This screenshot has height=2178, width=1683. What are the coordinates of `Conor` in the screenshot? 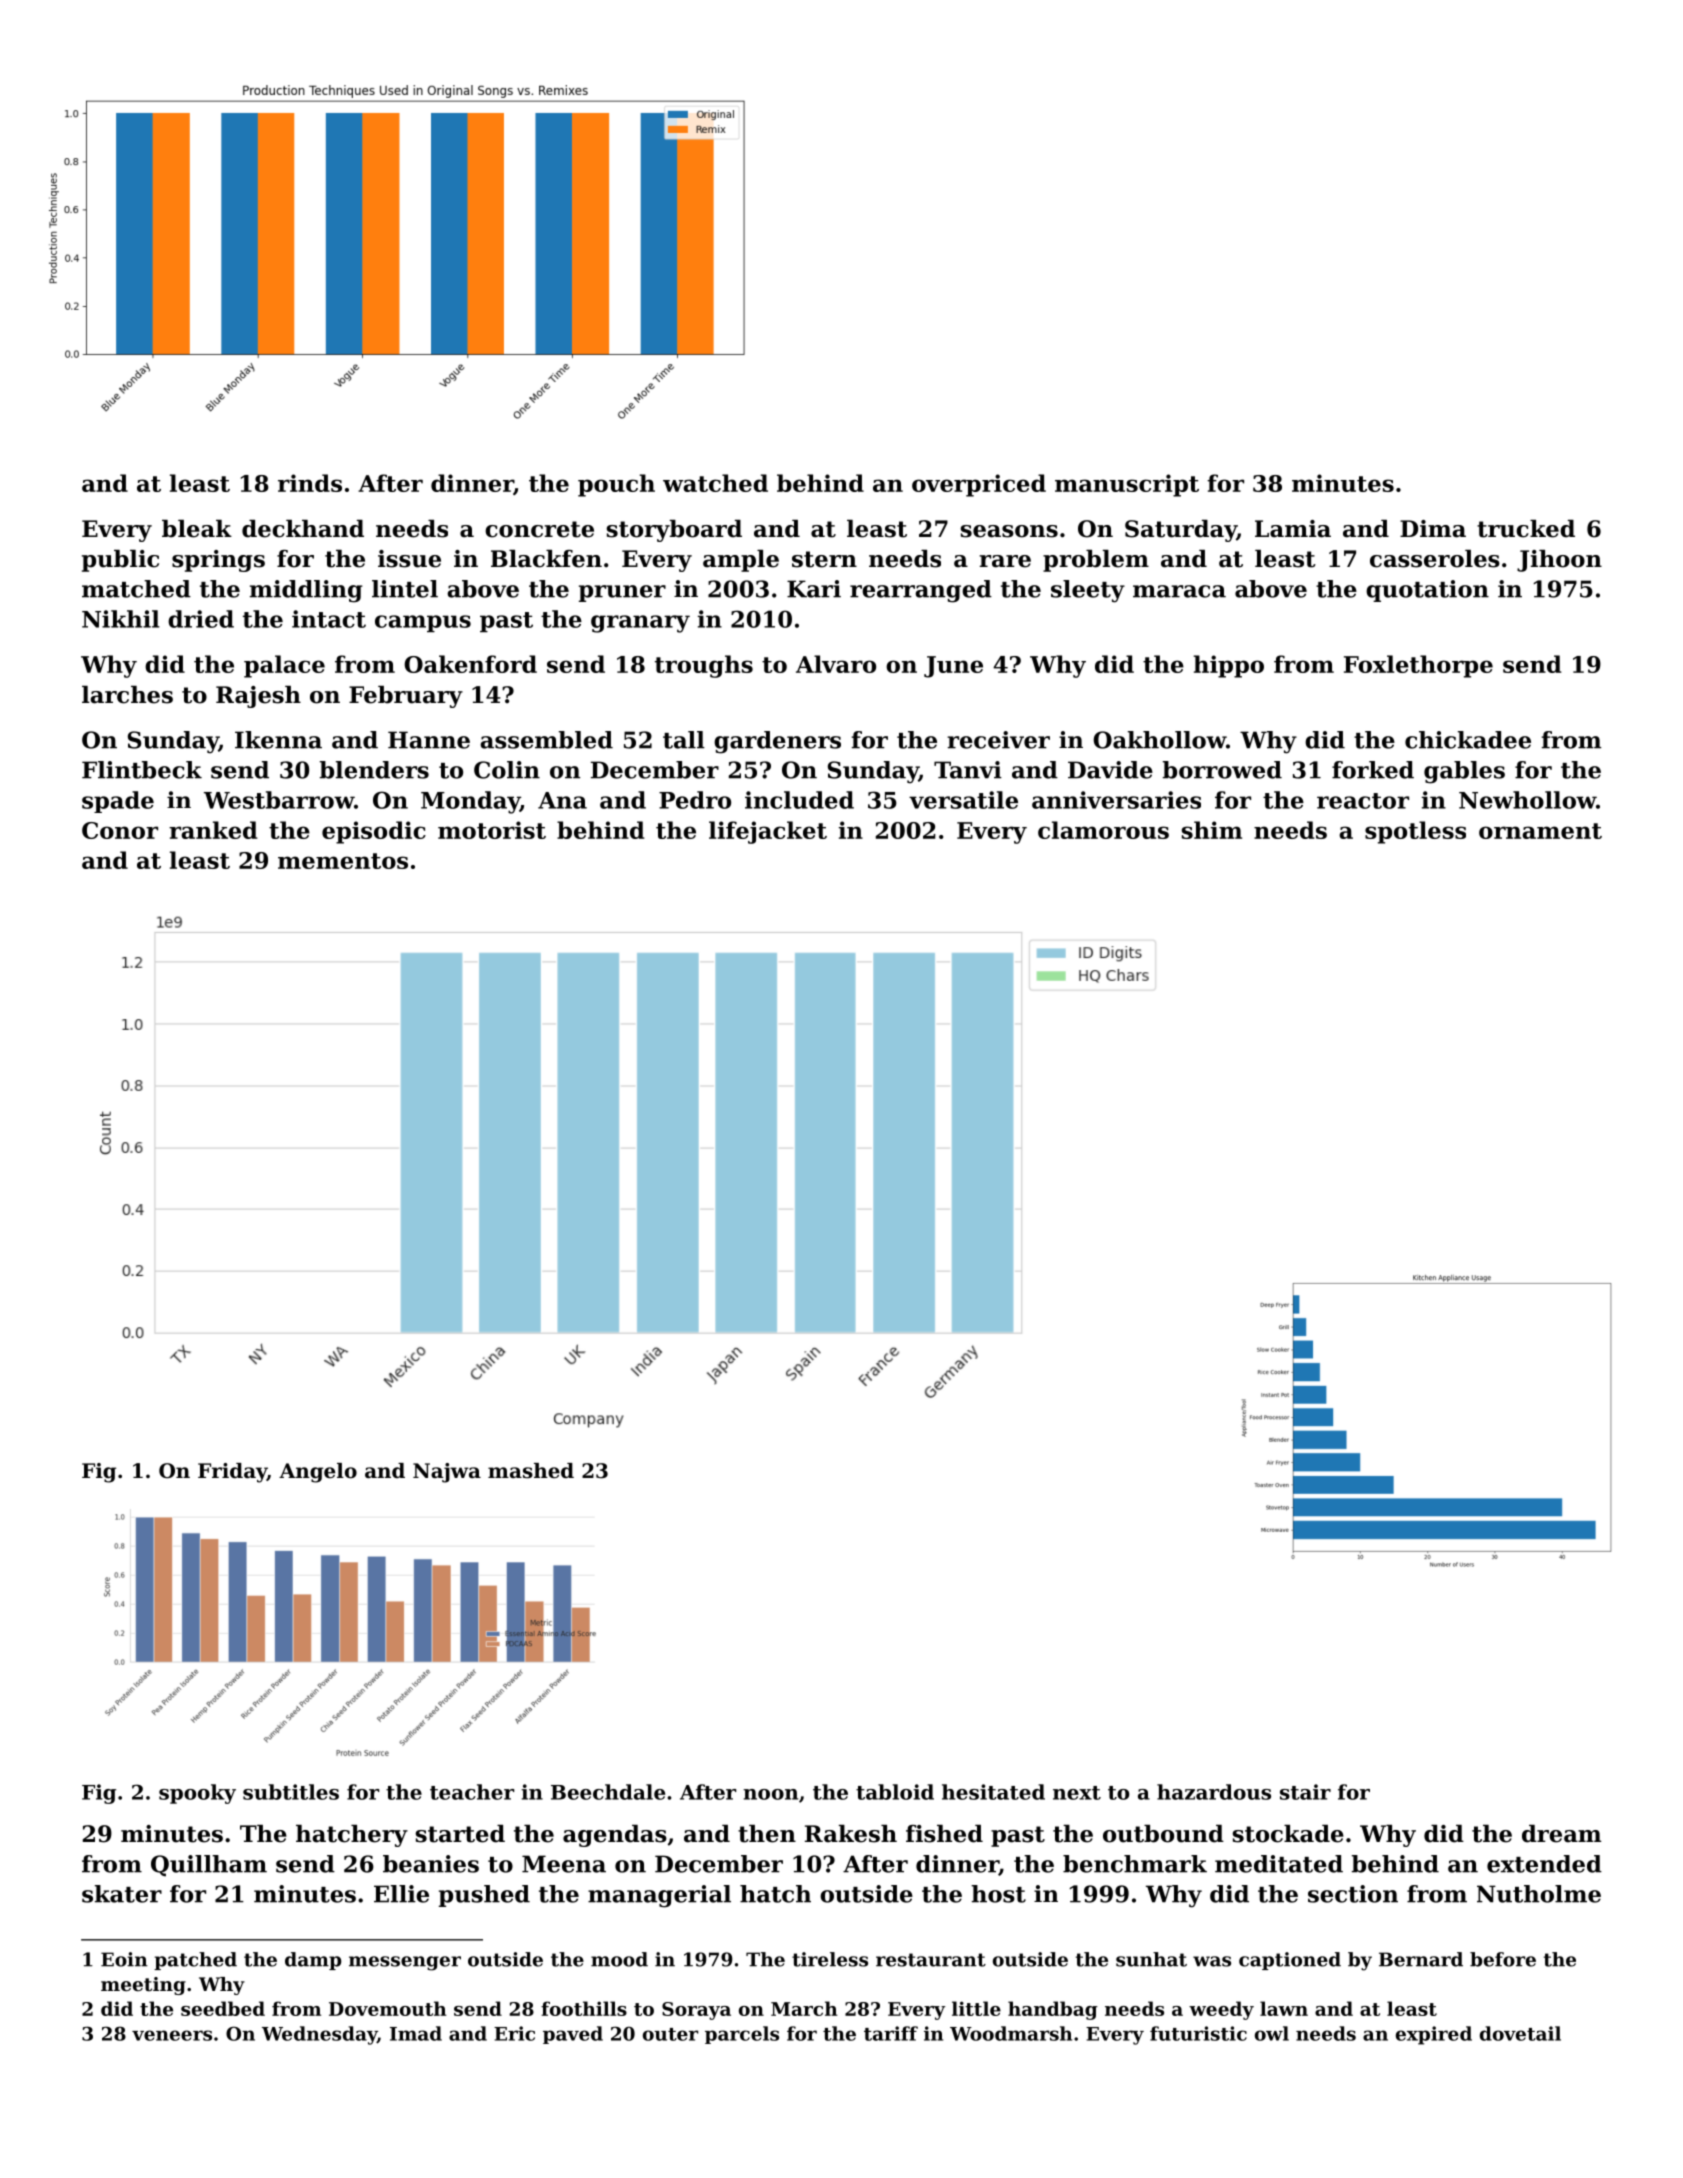 It's located at (120, 830).
